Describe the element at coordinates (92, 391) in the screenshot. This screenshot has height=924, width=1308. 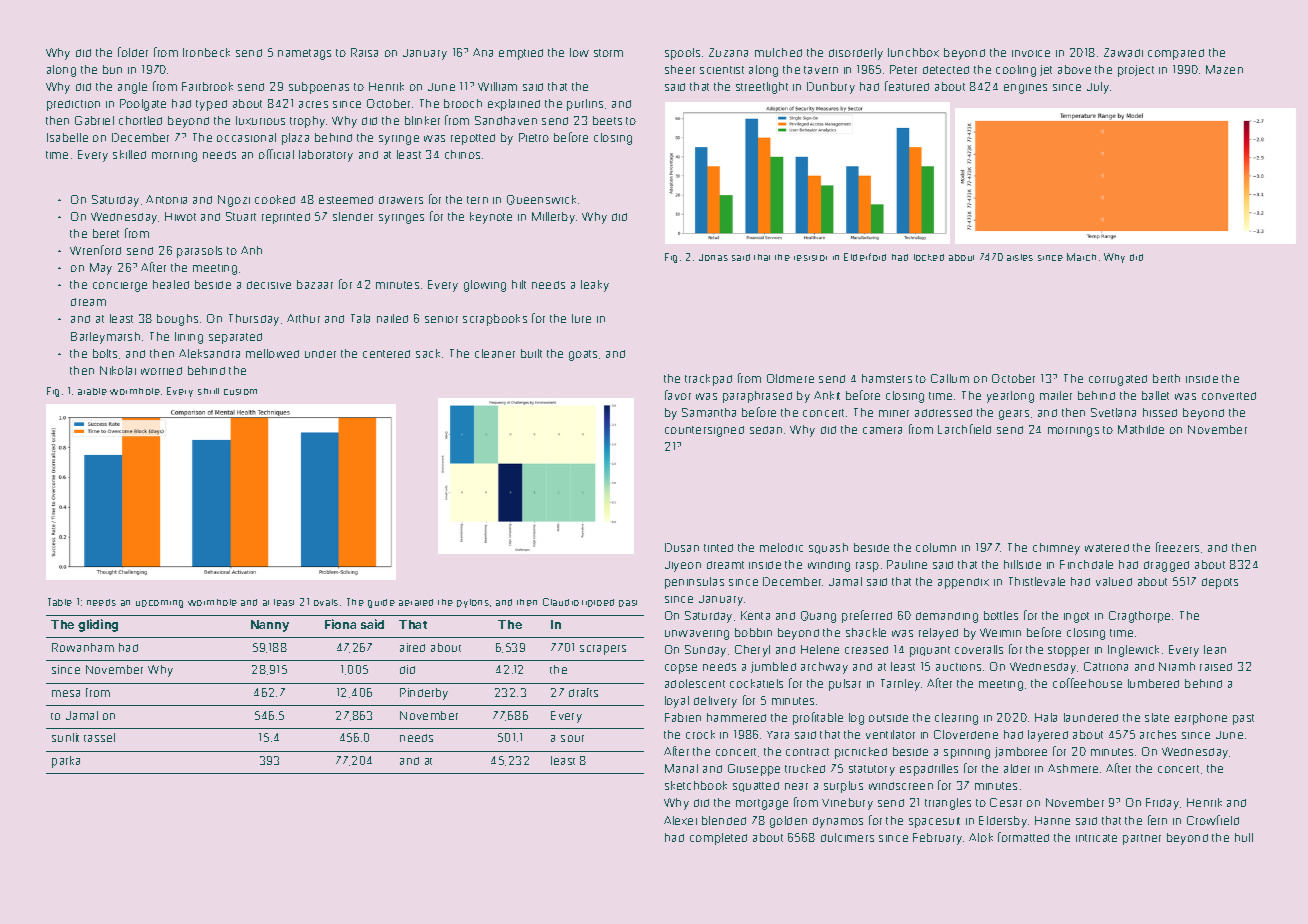
I see `arable` at that location.
